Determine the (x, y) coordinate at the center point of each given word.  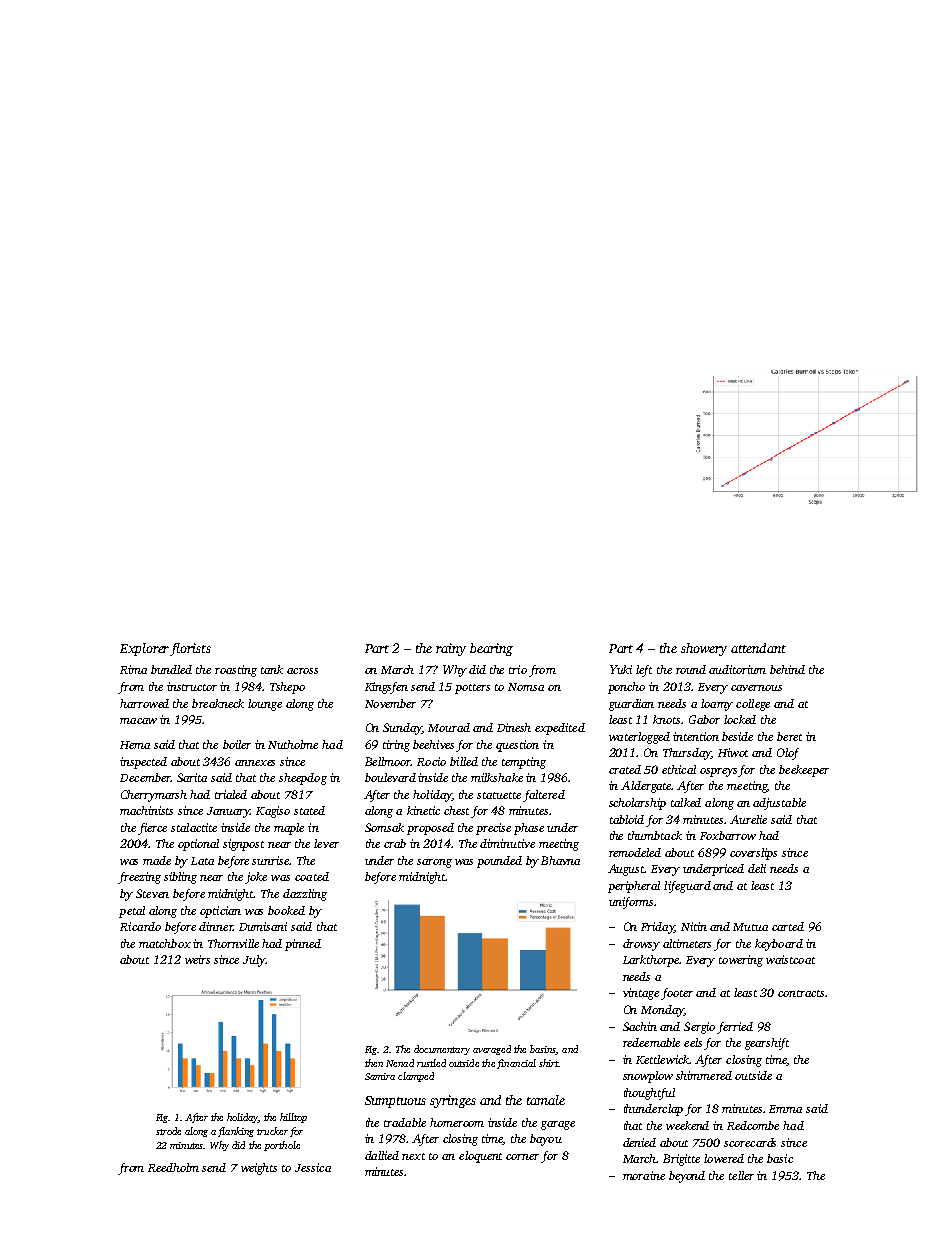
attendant (758, 648)
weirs (197, 959)
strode (168, 1131)
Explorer (144, 649)
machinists (146, 810)
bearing (491, 649)
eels (693, 1042)
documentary (442, 1050)
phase (529, 829)
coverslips (753, 854)
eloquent (480, 1157)
